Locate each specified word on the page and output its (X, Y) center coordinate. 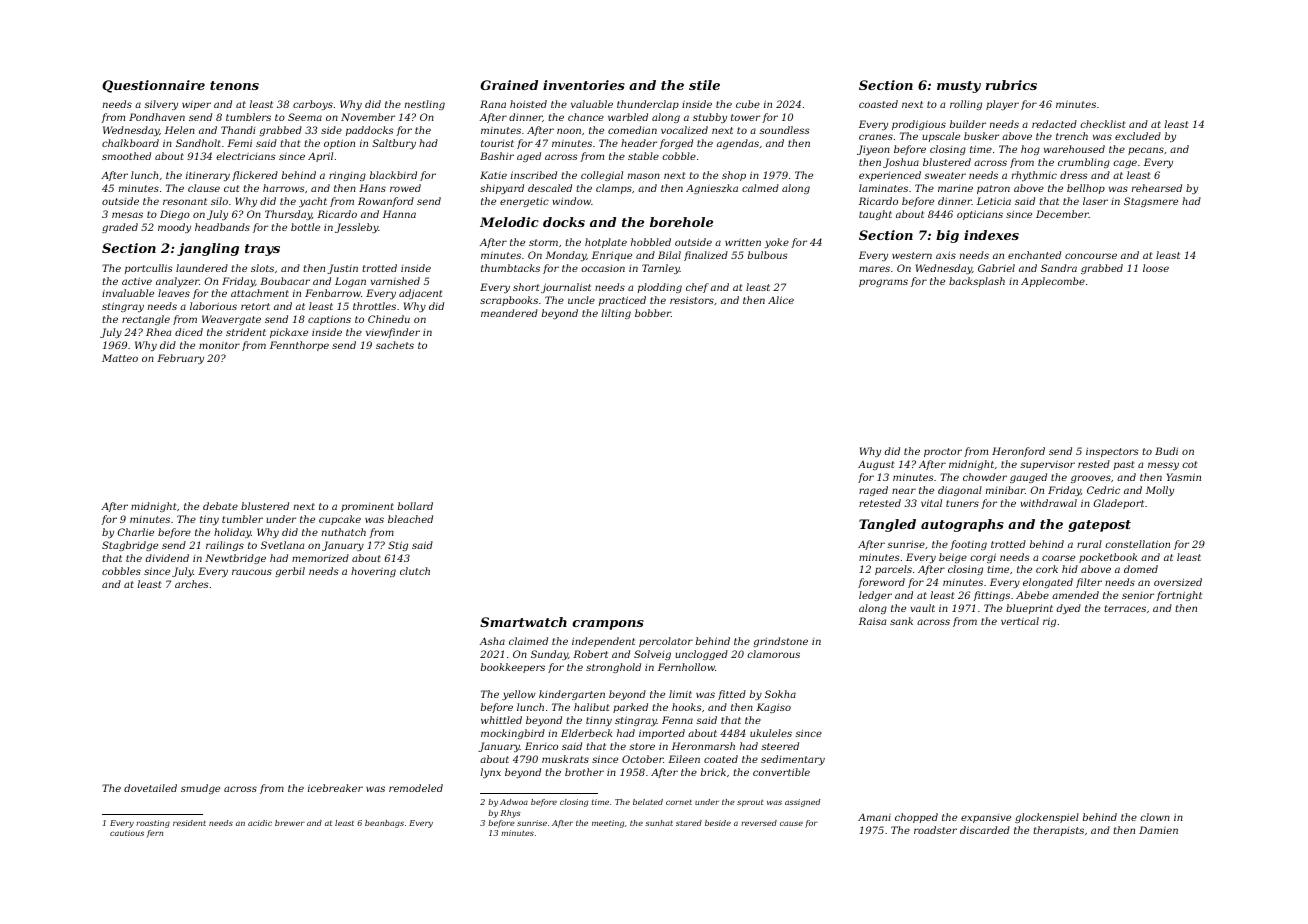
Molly (1160, 491)
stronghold (613, 668)
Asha (492, 641)
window (572, 201)
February (180, 359)
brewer (290, 823)
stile (704, 85)
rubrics (1011, 85)
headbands (222, 227)
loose (1156, 268)
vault (923, 608)
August (876, 465)
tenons (234, 85)
